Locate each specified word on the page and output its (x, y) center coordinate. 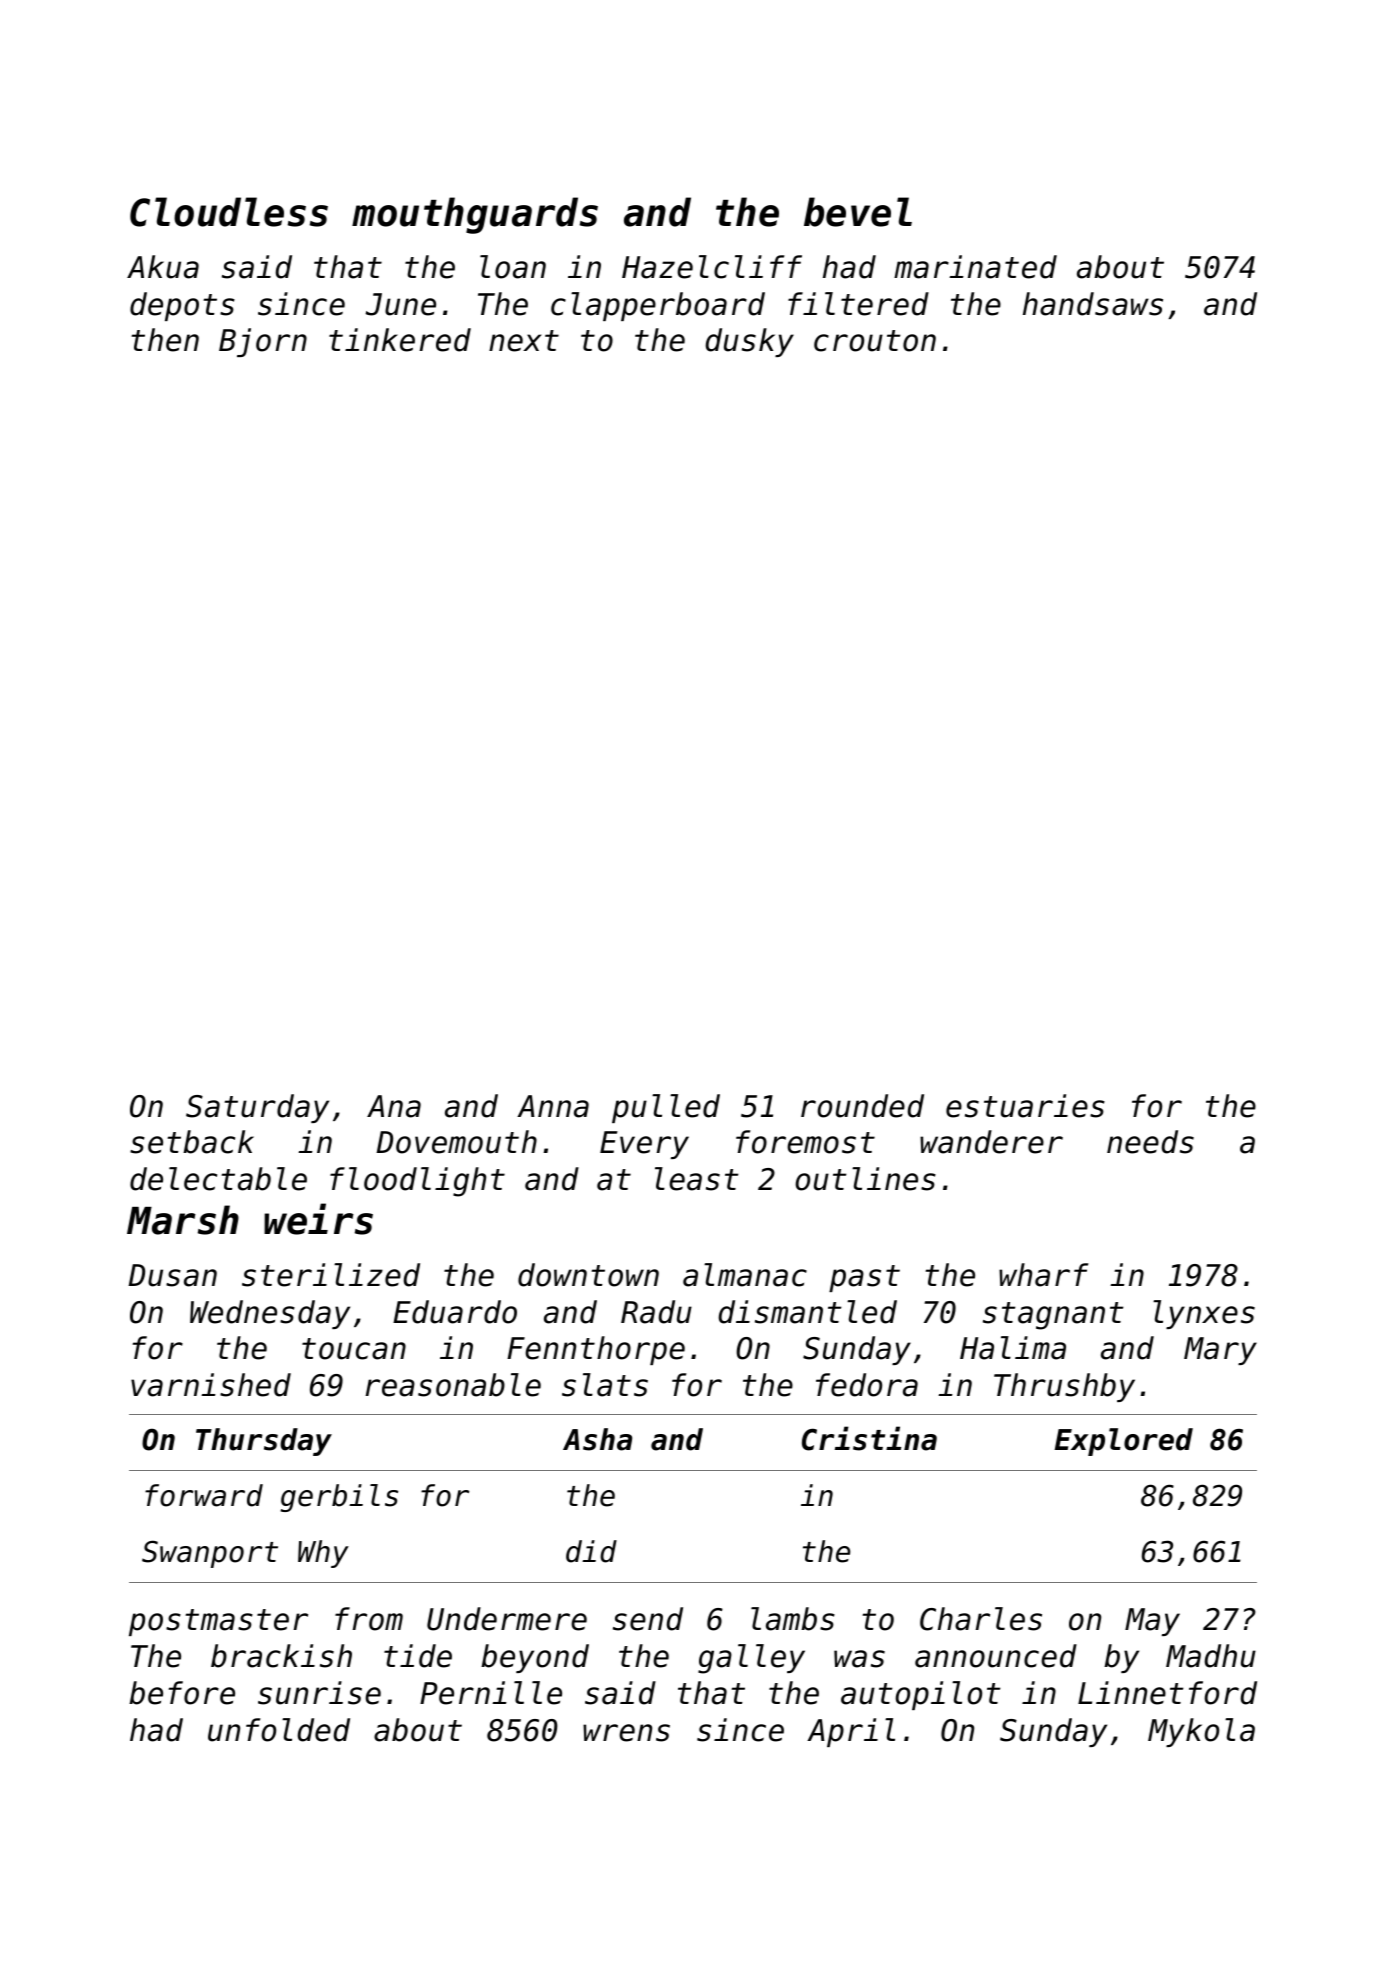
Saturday (257, 1108)
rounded (862, 1106)
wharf (1043, 1275)
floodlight (417, 1182)
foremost (805, 1142)
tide (418, 1656)
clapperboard (658, 306)
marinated (975, 267)
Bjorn (263, 342)
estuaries (1025, 1106)
